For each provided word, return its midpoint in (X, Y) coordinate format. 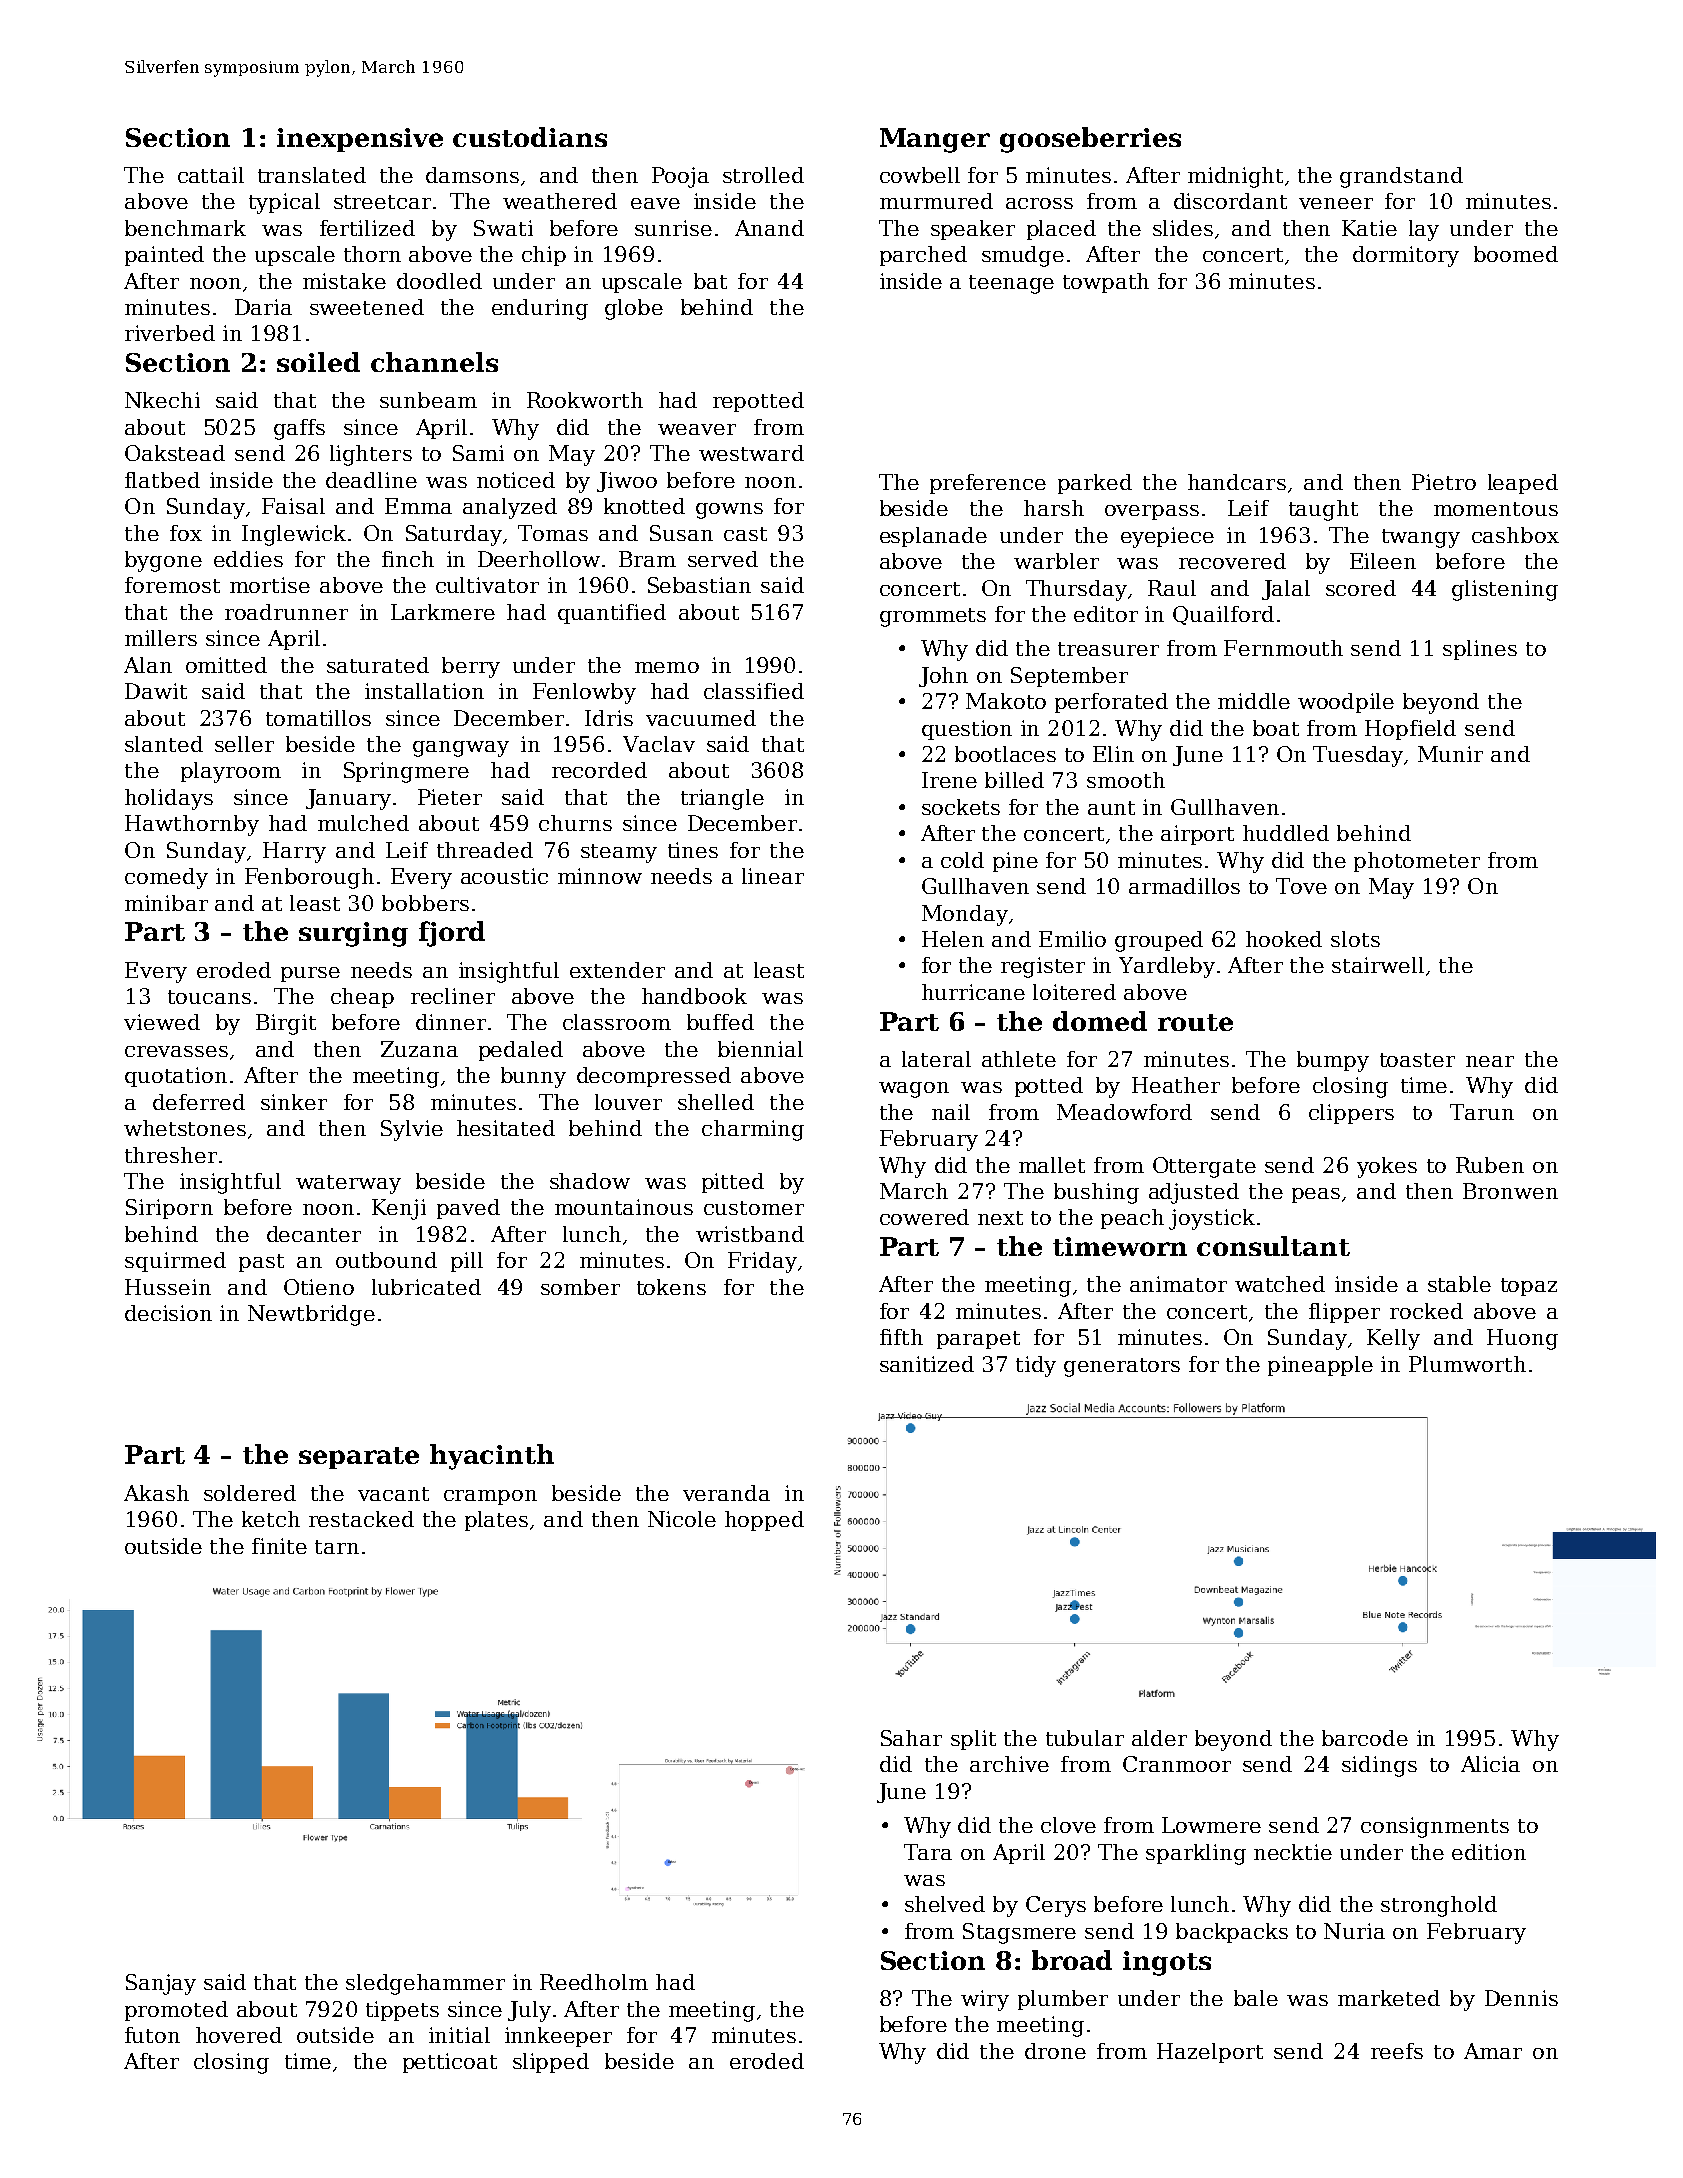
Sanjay (161, 1984)
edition (1489, 1852)
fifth (901, 1337)
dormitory (1406, 256)
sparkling (1196, 1854)
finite (279, 1546)
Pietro (1444, 482)
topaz (1529, 1287)
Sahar (911, 1738)
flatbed (162, 480)
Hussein (168, 1287)
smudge (1023, 256)
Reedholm (594, 1982)
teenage (1011, 284)
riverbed (170, 333)
